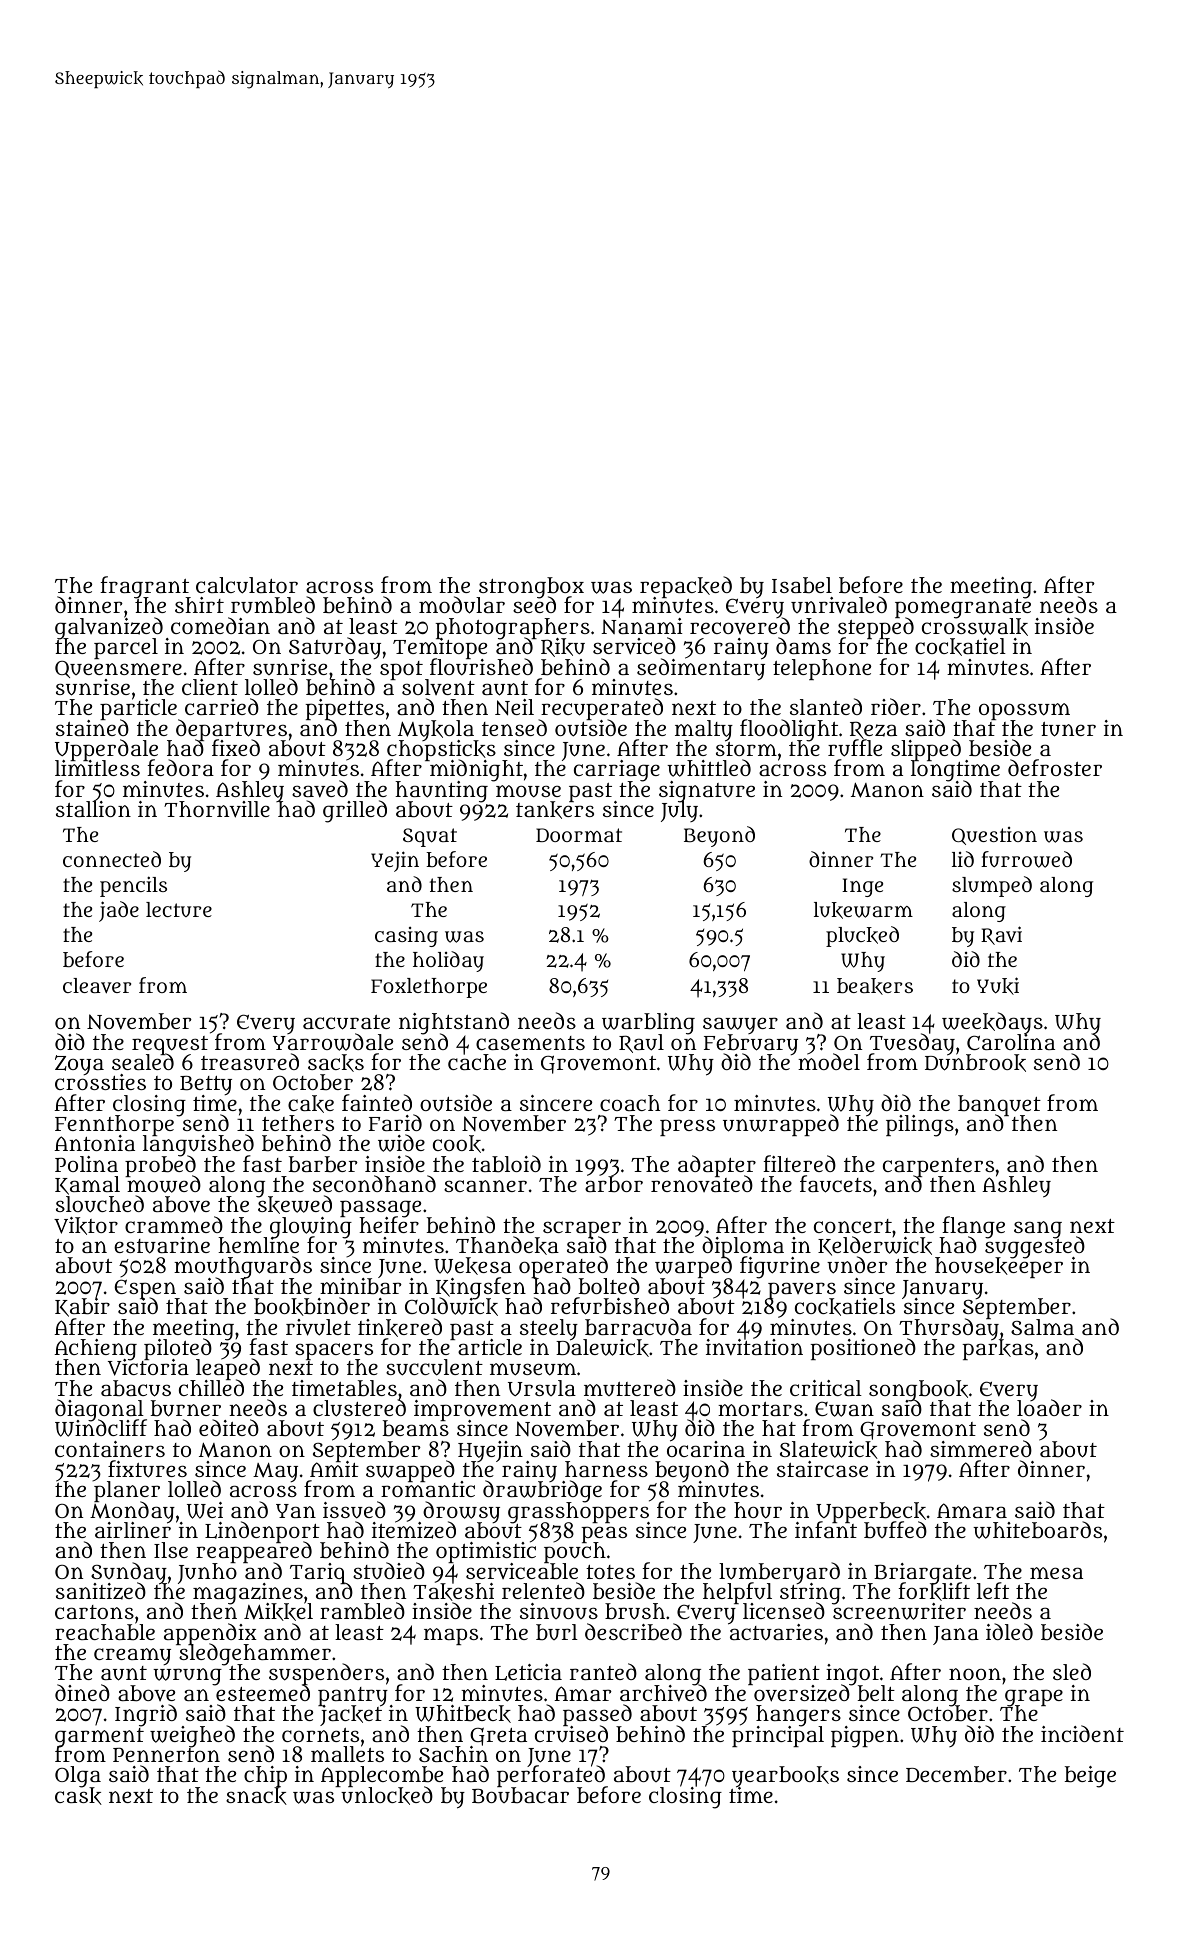  What do you see at coordinates (265, 1777) in the page?
I see `chip` at bounding box center [265, 1777].
